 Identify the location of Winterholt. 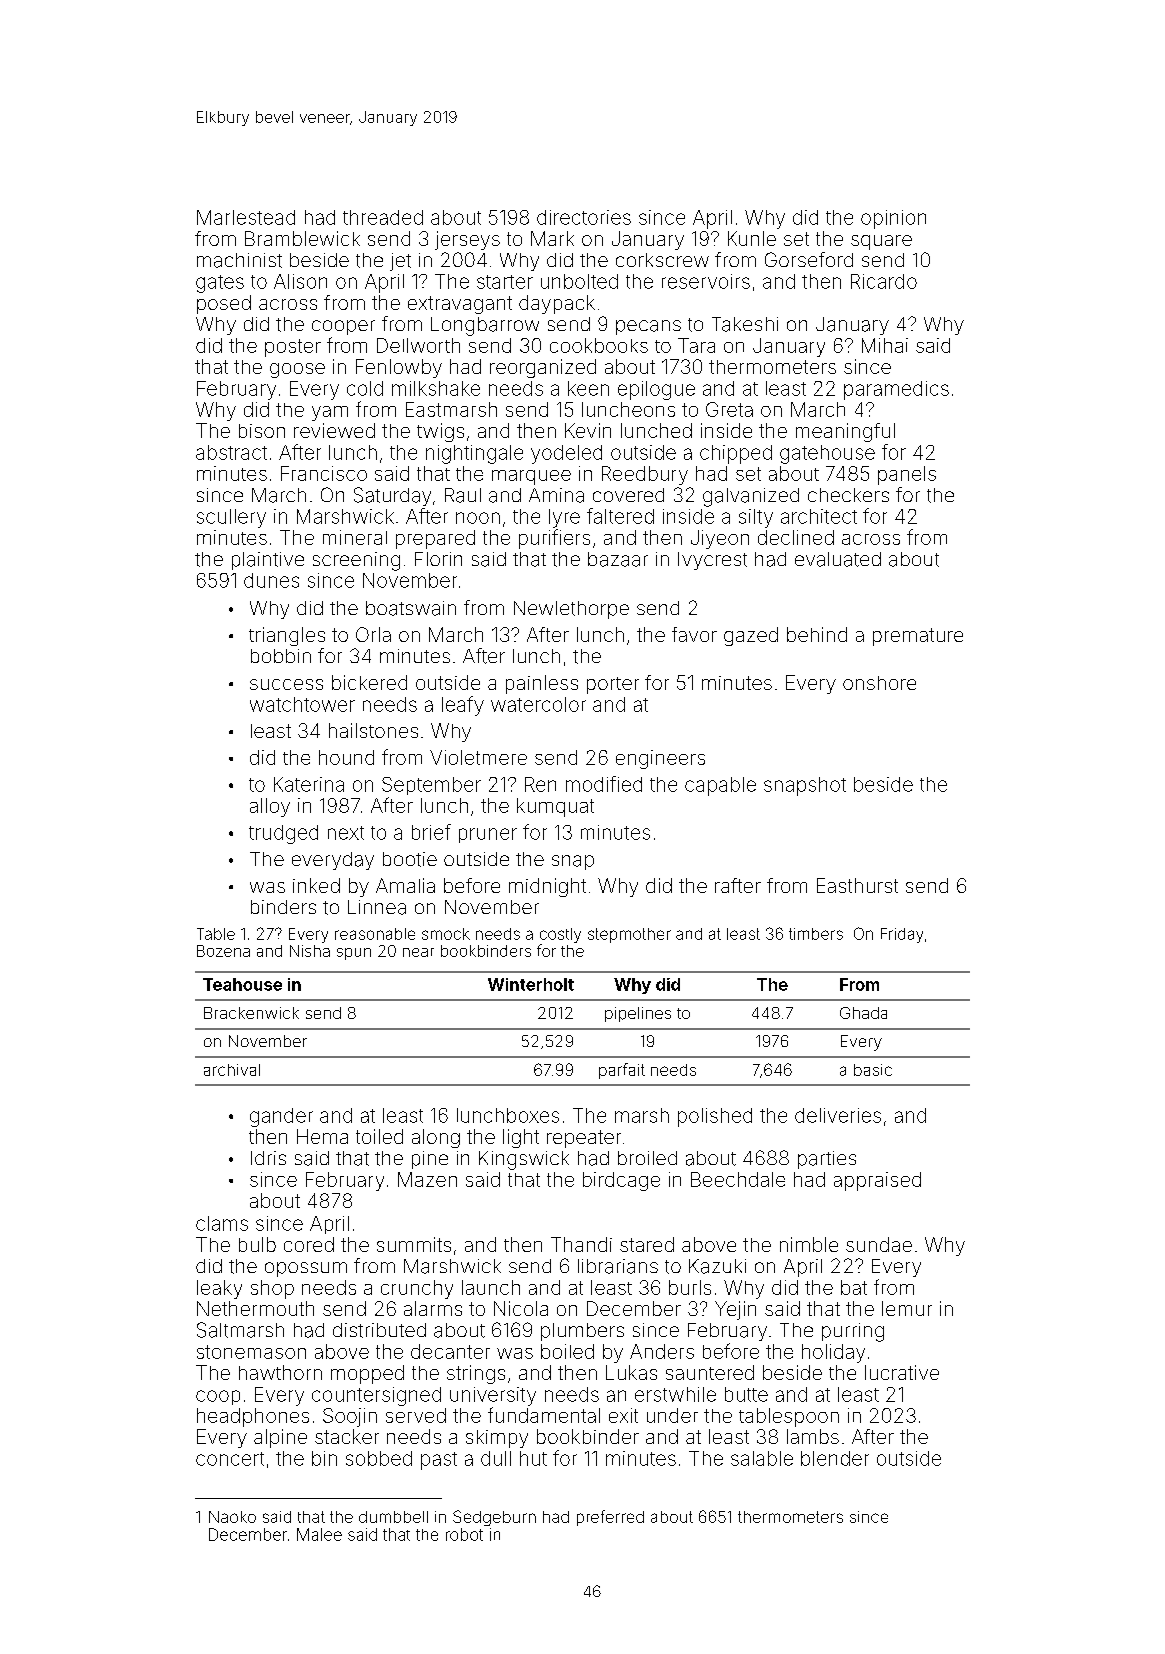
(531, 984).
